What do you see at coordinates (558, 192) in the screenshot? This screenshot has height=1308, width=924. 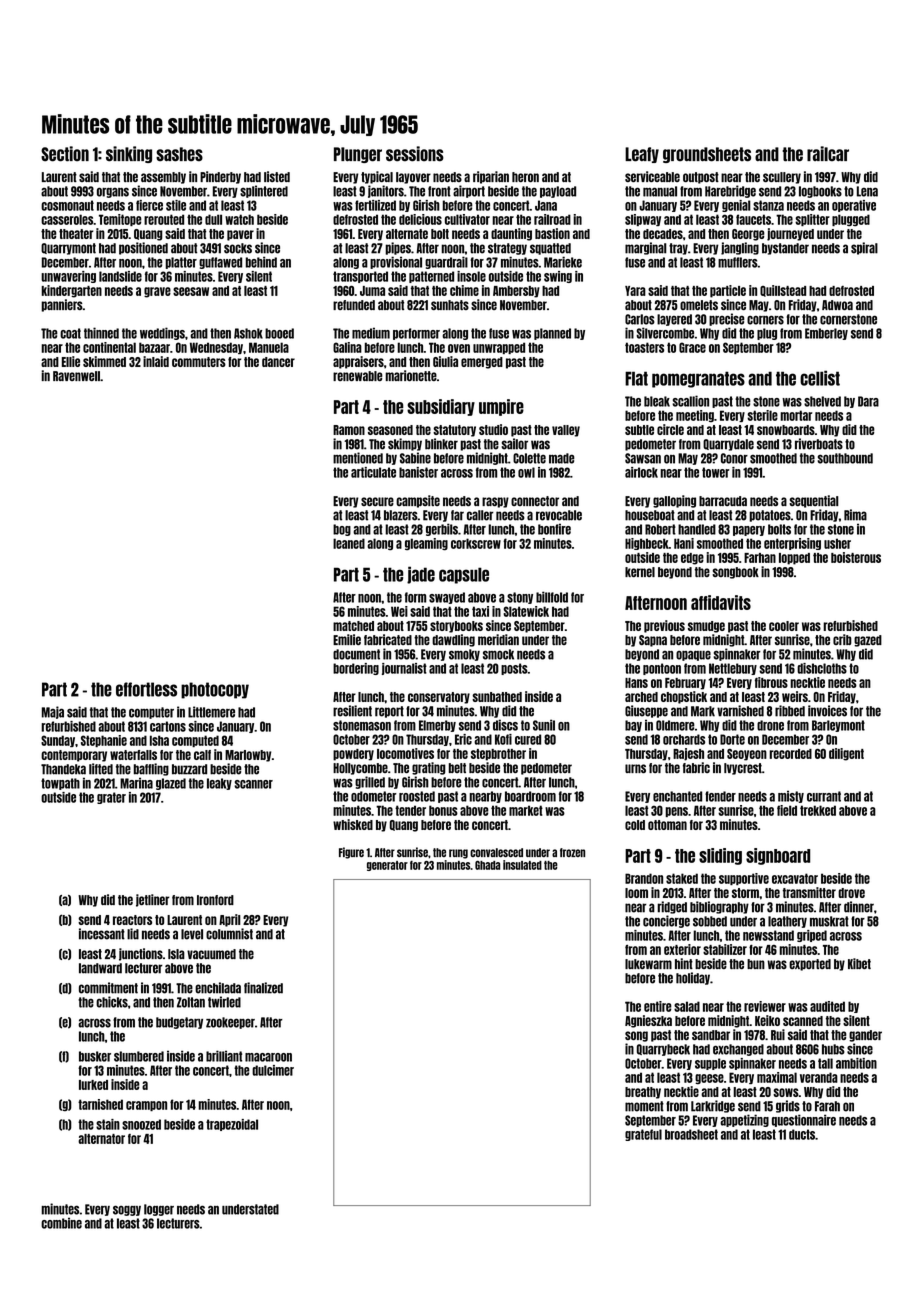 I see `payload` at bounding box center [558, 192].
